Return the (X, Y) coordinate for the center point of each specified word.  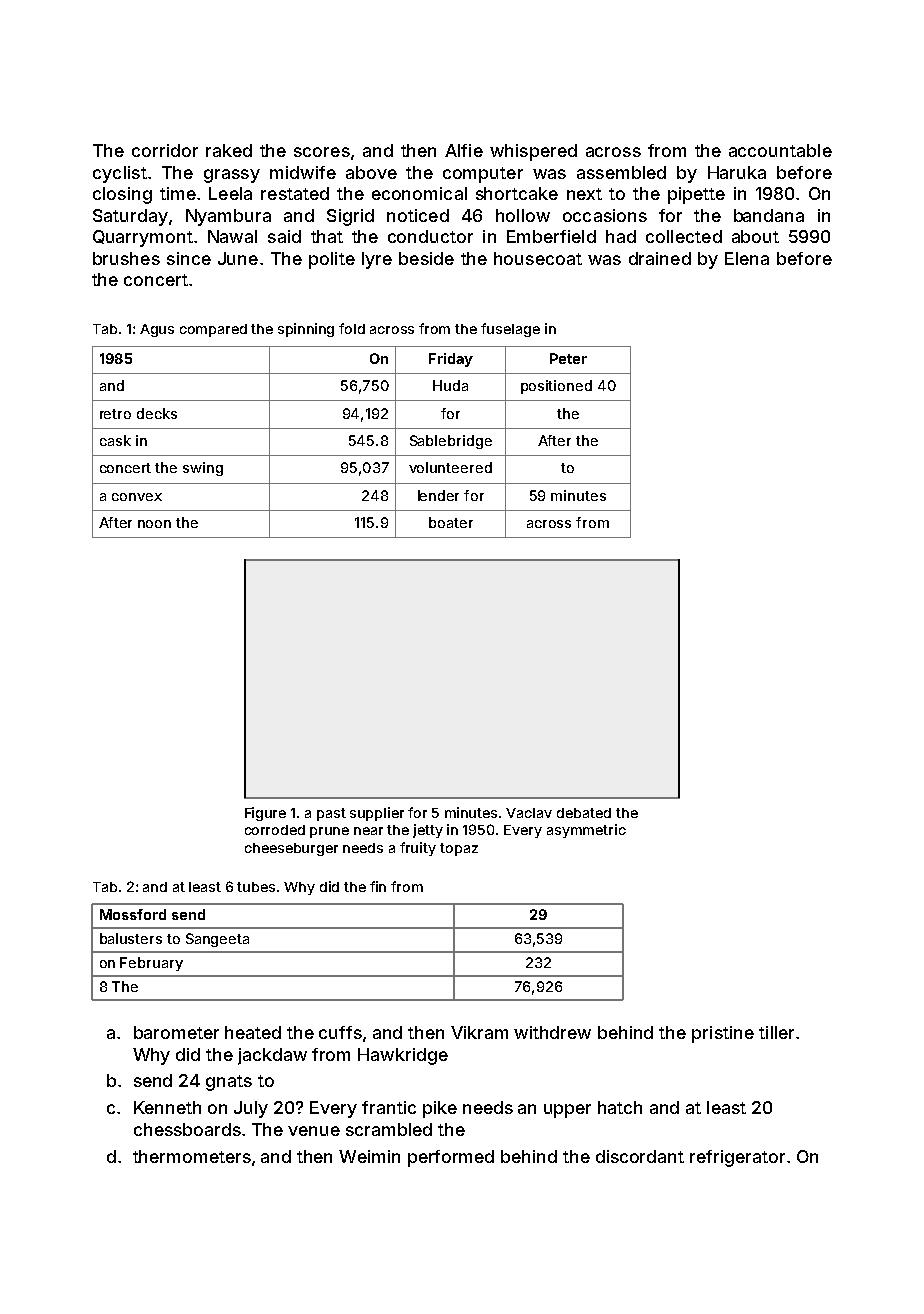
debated (584, 813)
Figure (265, 814)
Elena (747, 258)
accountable (780, 150)
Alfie (464, 150)
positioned (556, 387)
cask (115, 440)
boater (451, 522)
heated (253, 1032)
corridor (165, 150)
